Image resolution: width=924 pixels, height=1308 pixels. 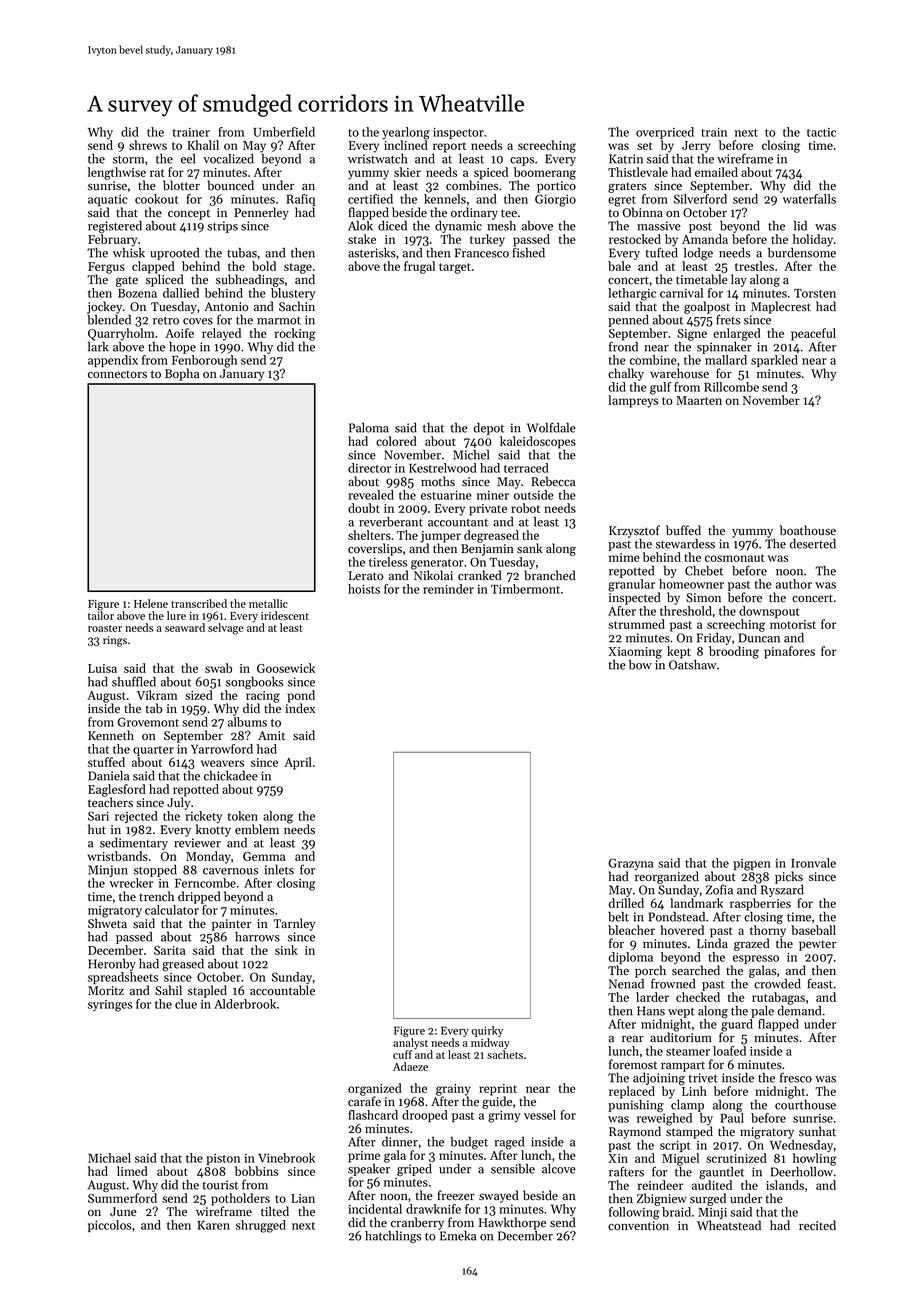 What do you see at coordinates (821, 132) in the page?
I see `tactic` at bounding box center [821, 132].
